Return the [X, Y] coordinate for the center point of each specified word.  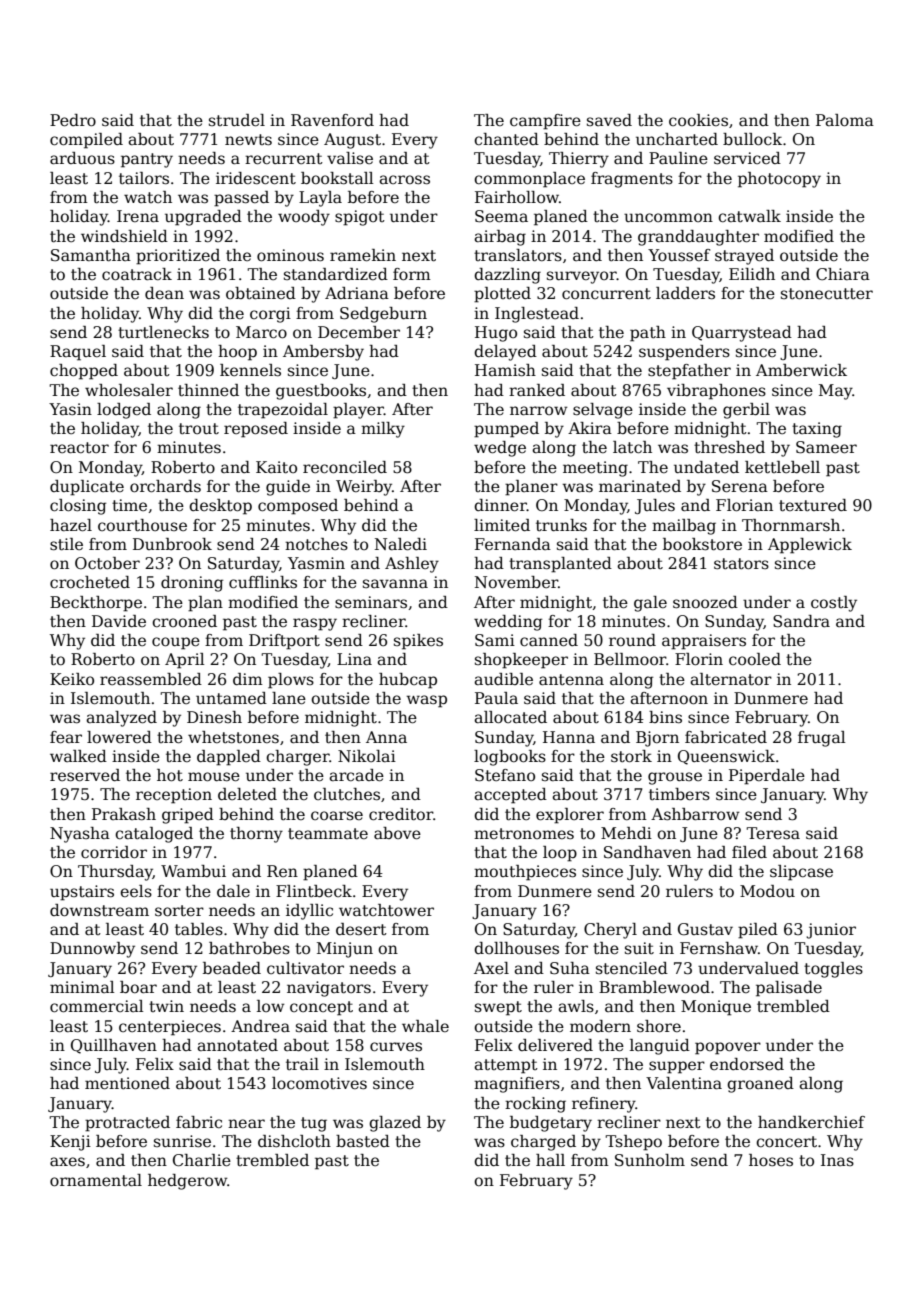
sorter [179, 911]
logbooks [510, 758]
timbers [679, 794]
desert [361, 929]
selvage [603, 411]
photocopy [779, 180]
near [246, 1124]
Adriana [357, 293]
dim [248, 679]
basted [363, 1141]
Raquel [78, 353]
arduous [82, 158]
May [836, 392]
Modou [767, 891]
